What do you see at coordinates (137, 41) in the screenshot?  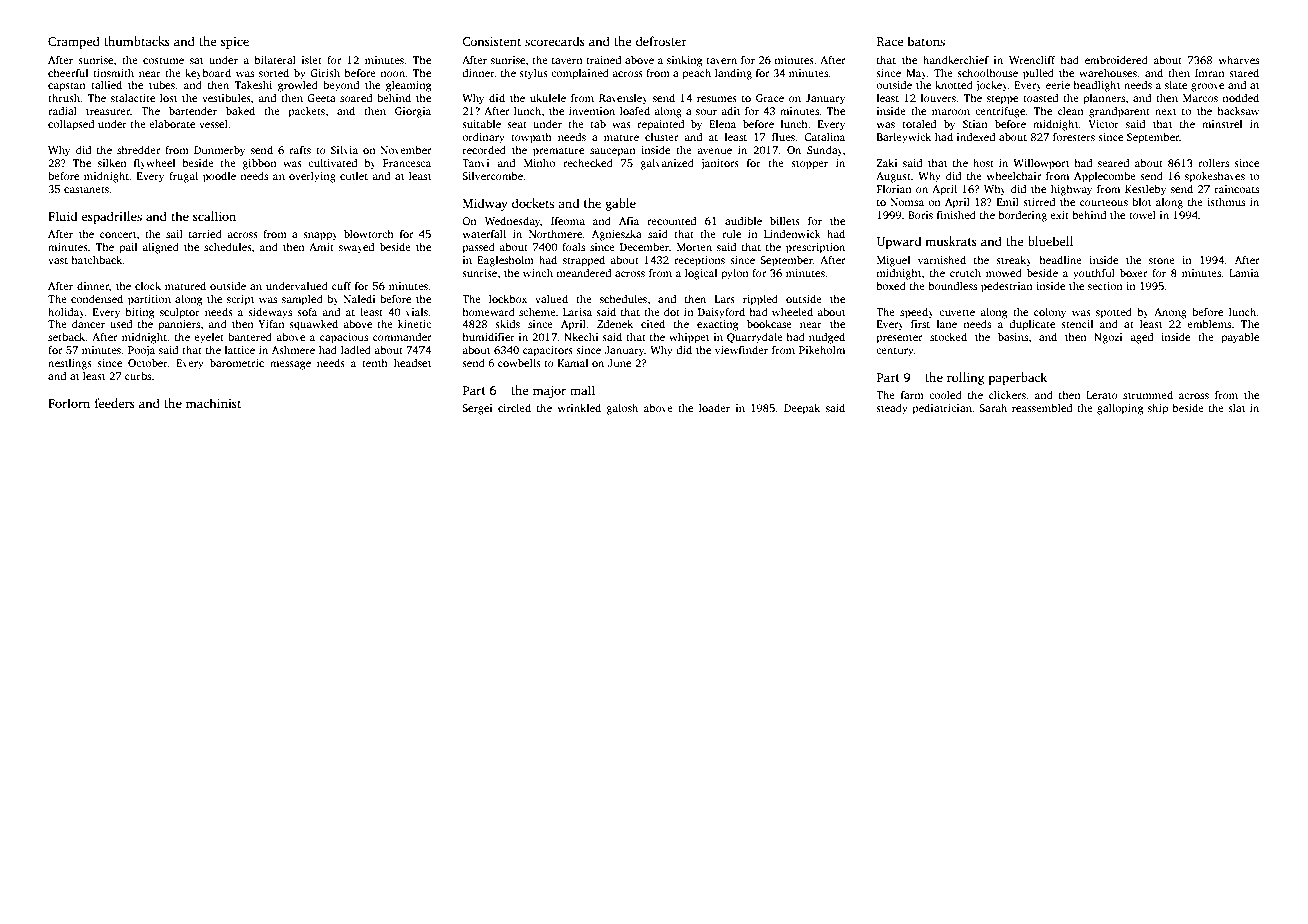 I see `thumbtacks` at bounding box center [137, 41].
